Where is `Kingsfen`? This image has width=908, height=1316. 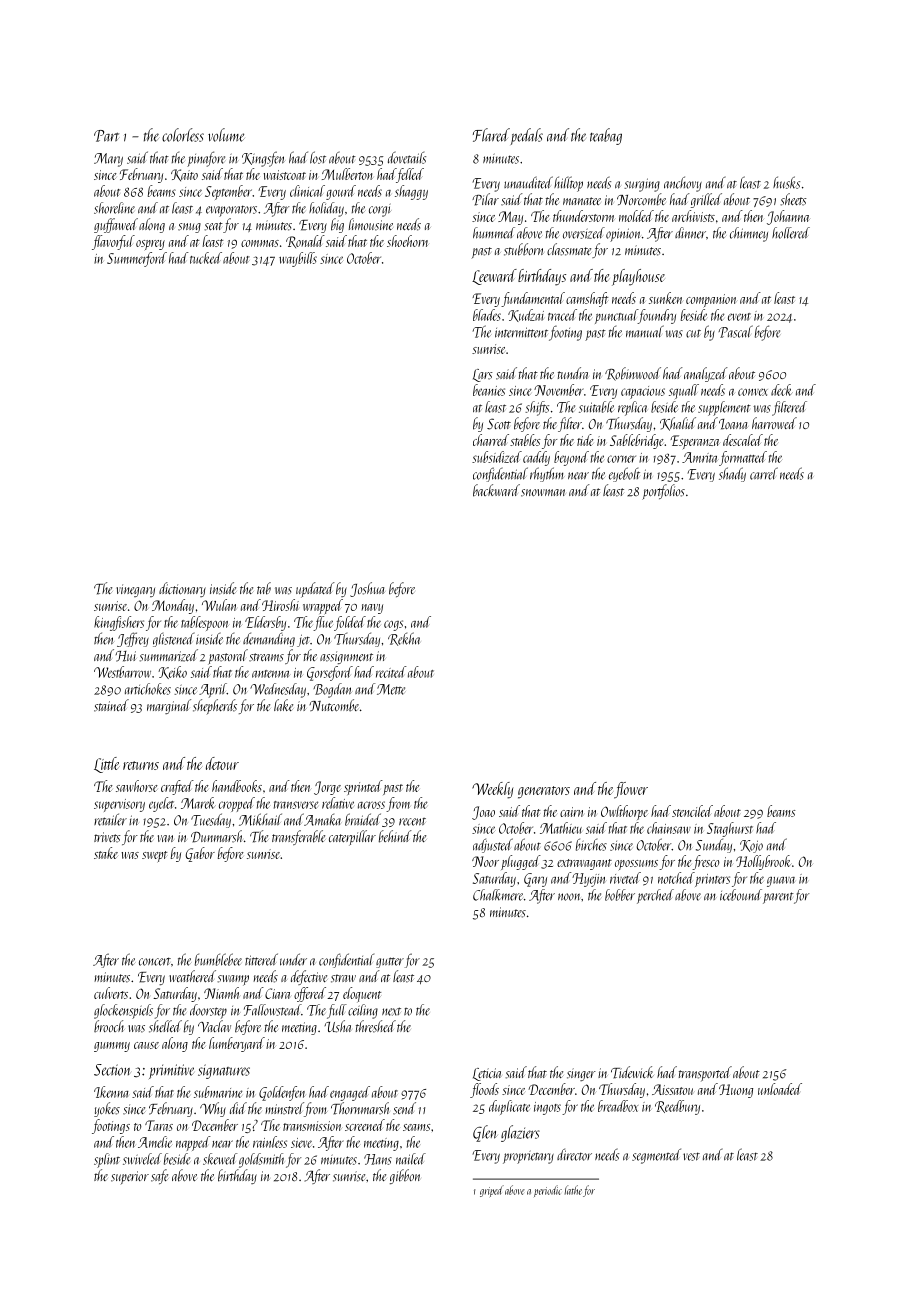
Kingsfen is located at coordinates (263, 159).
